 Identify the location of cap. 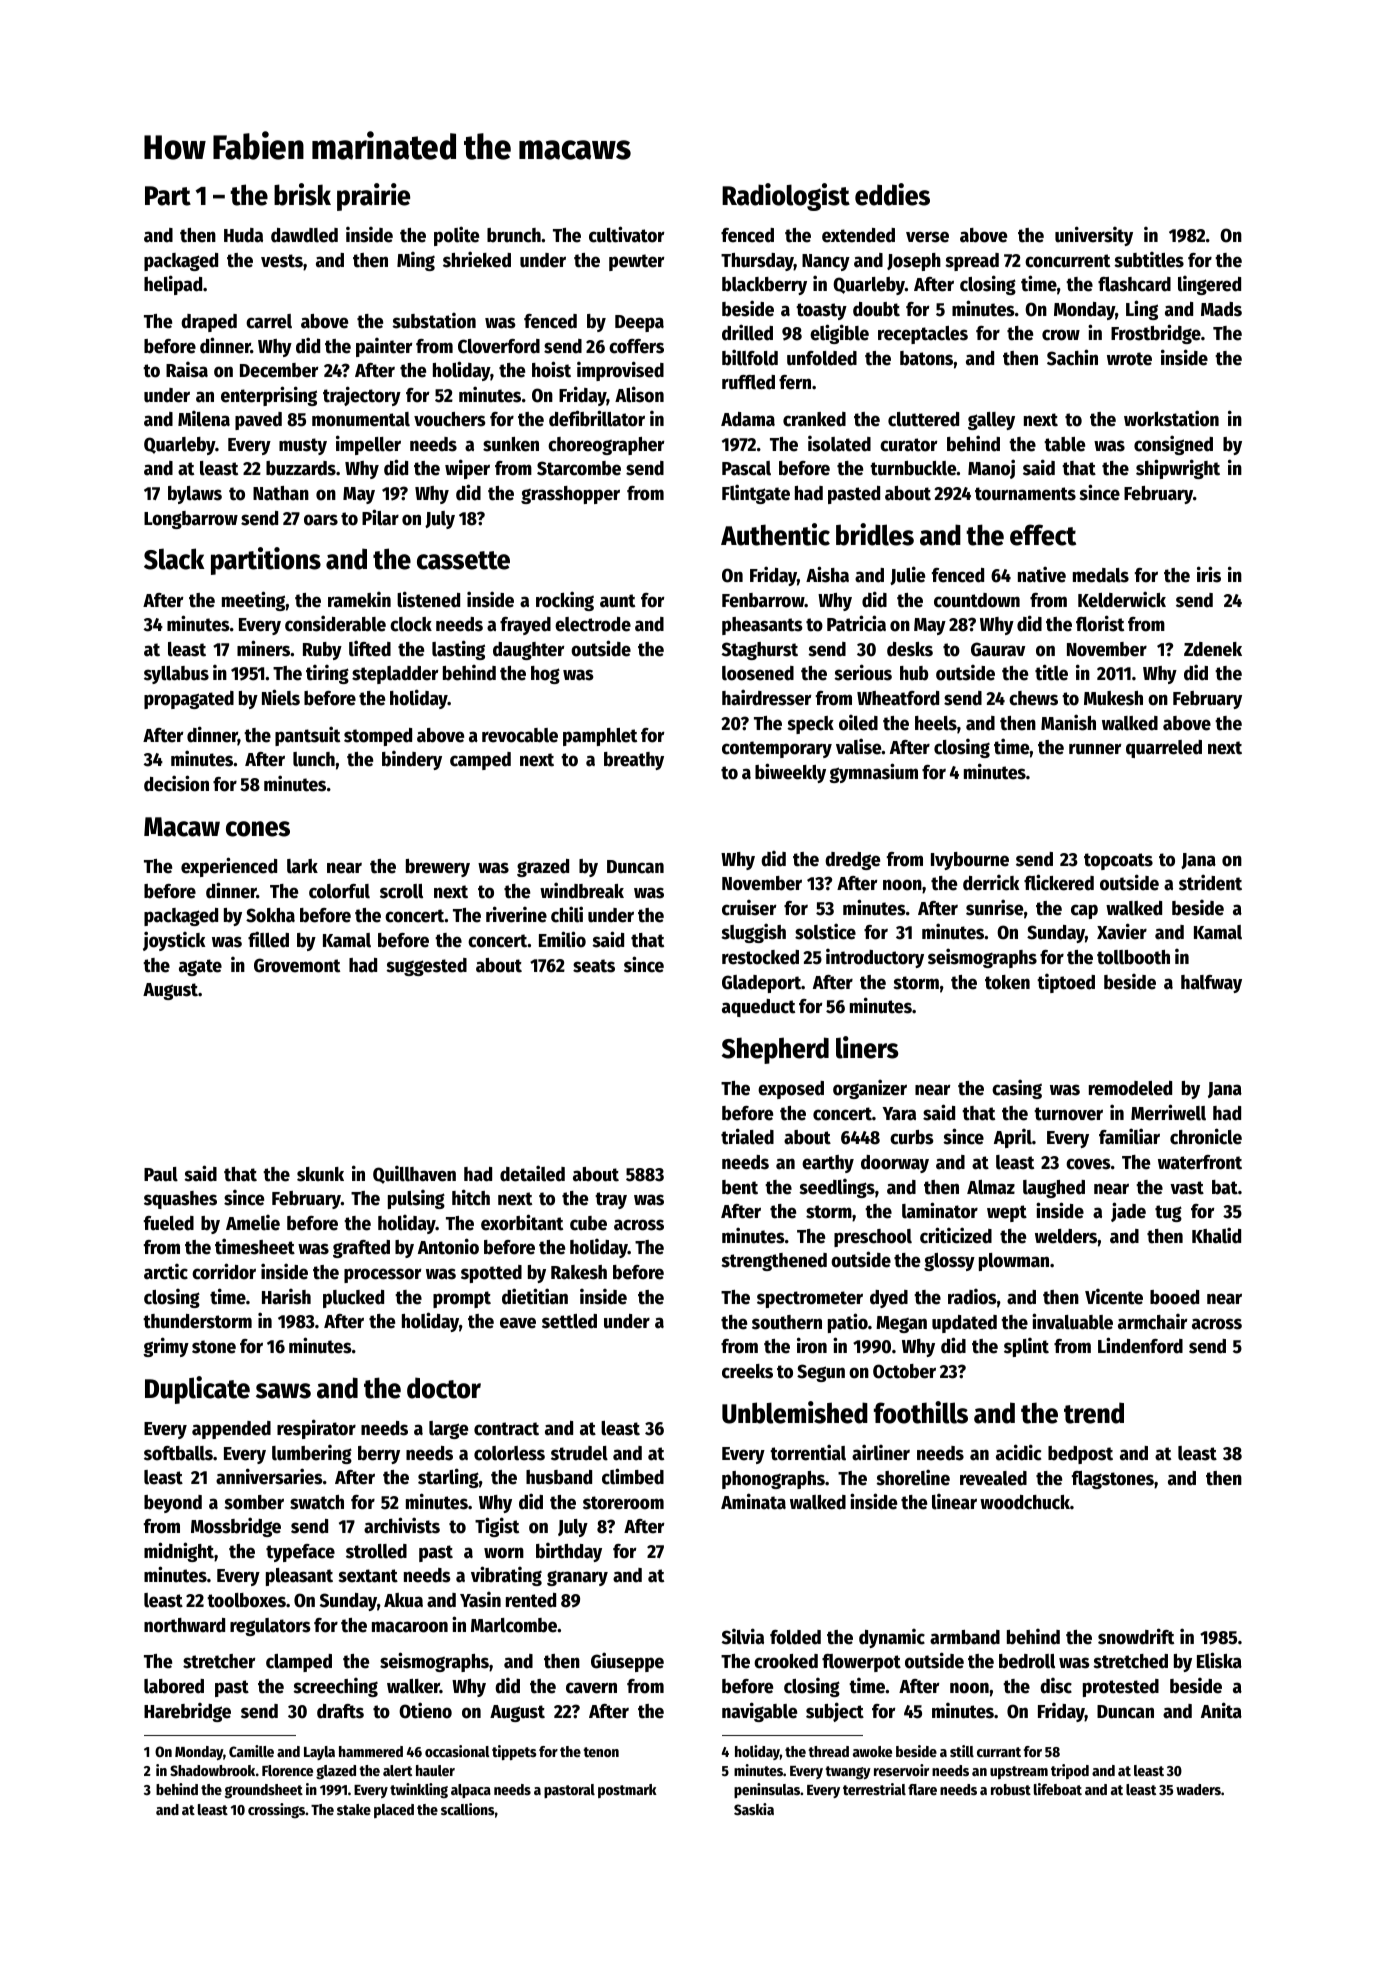
(1084, 911).
